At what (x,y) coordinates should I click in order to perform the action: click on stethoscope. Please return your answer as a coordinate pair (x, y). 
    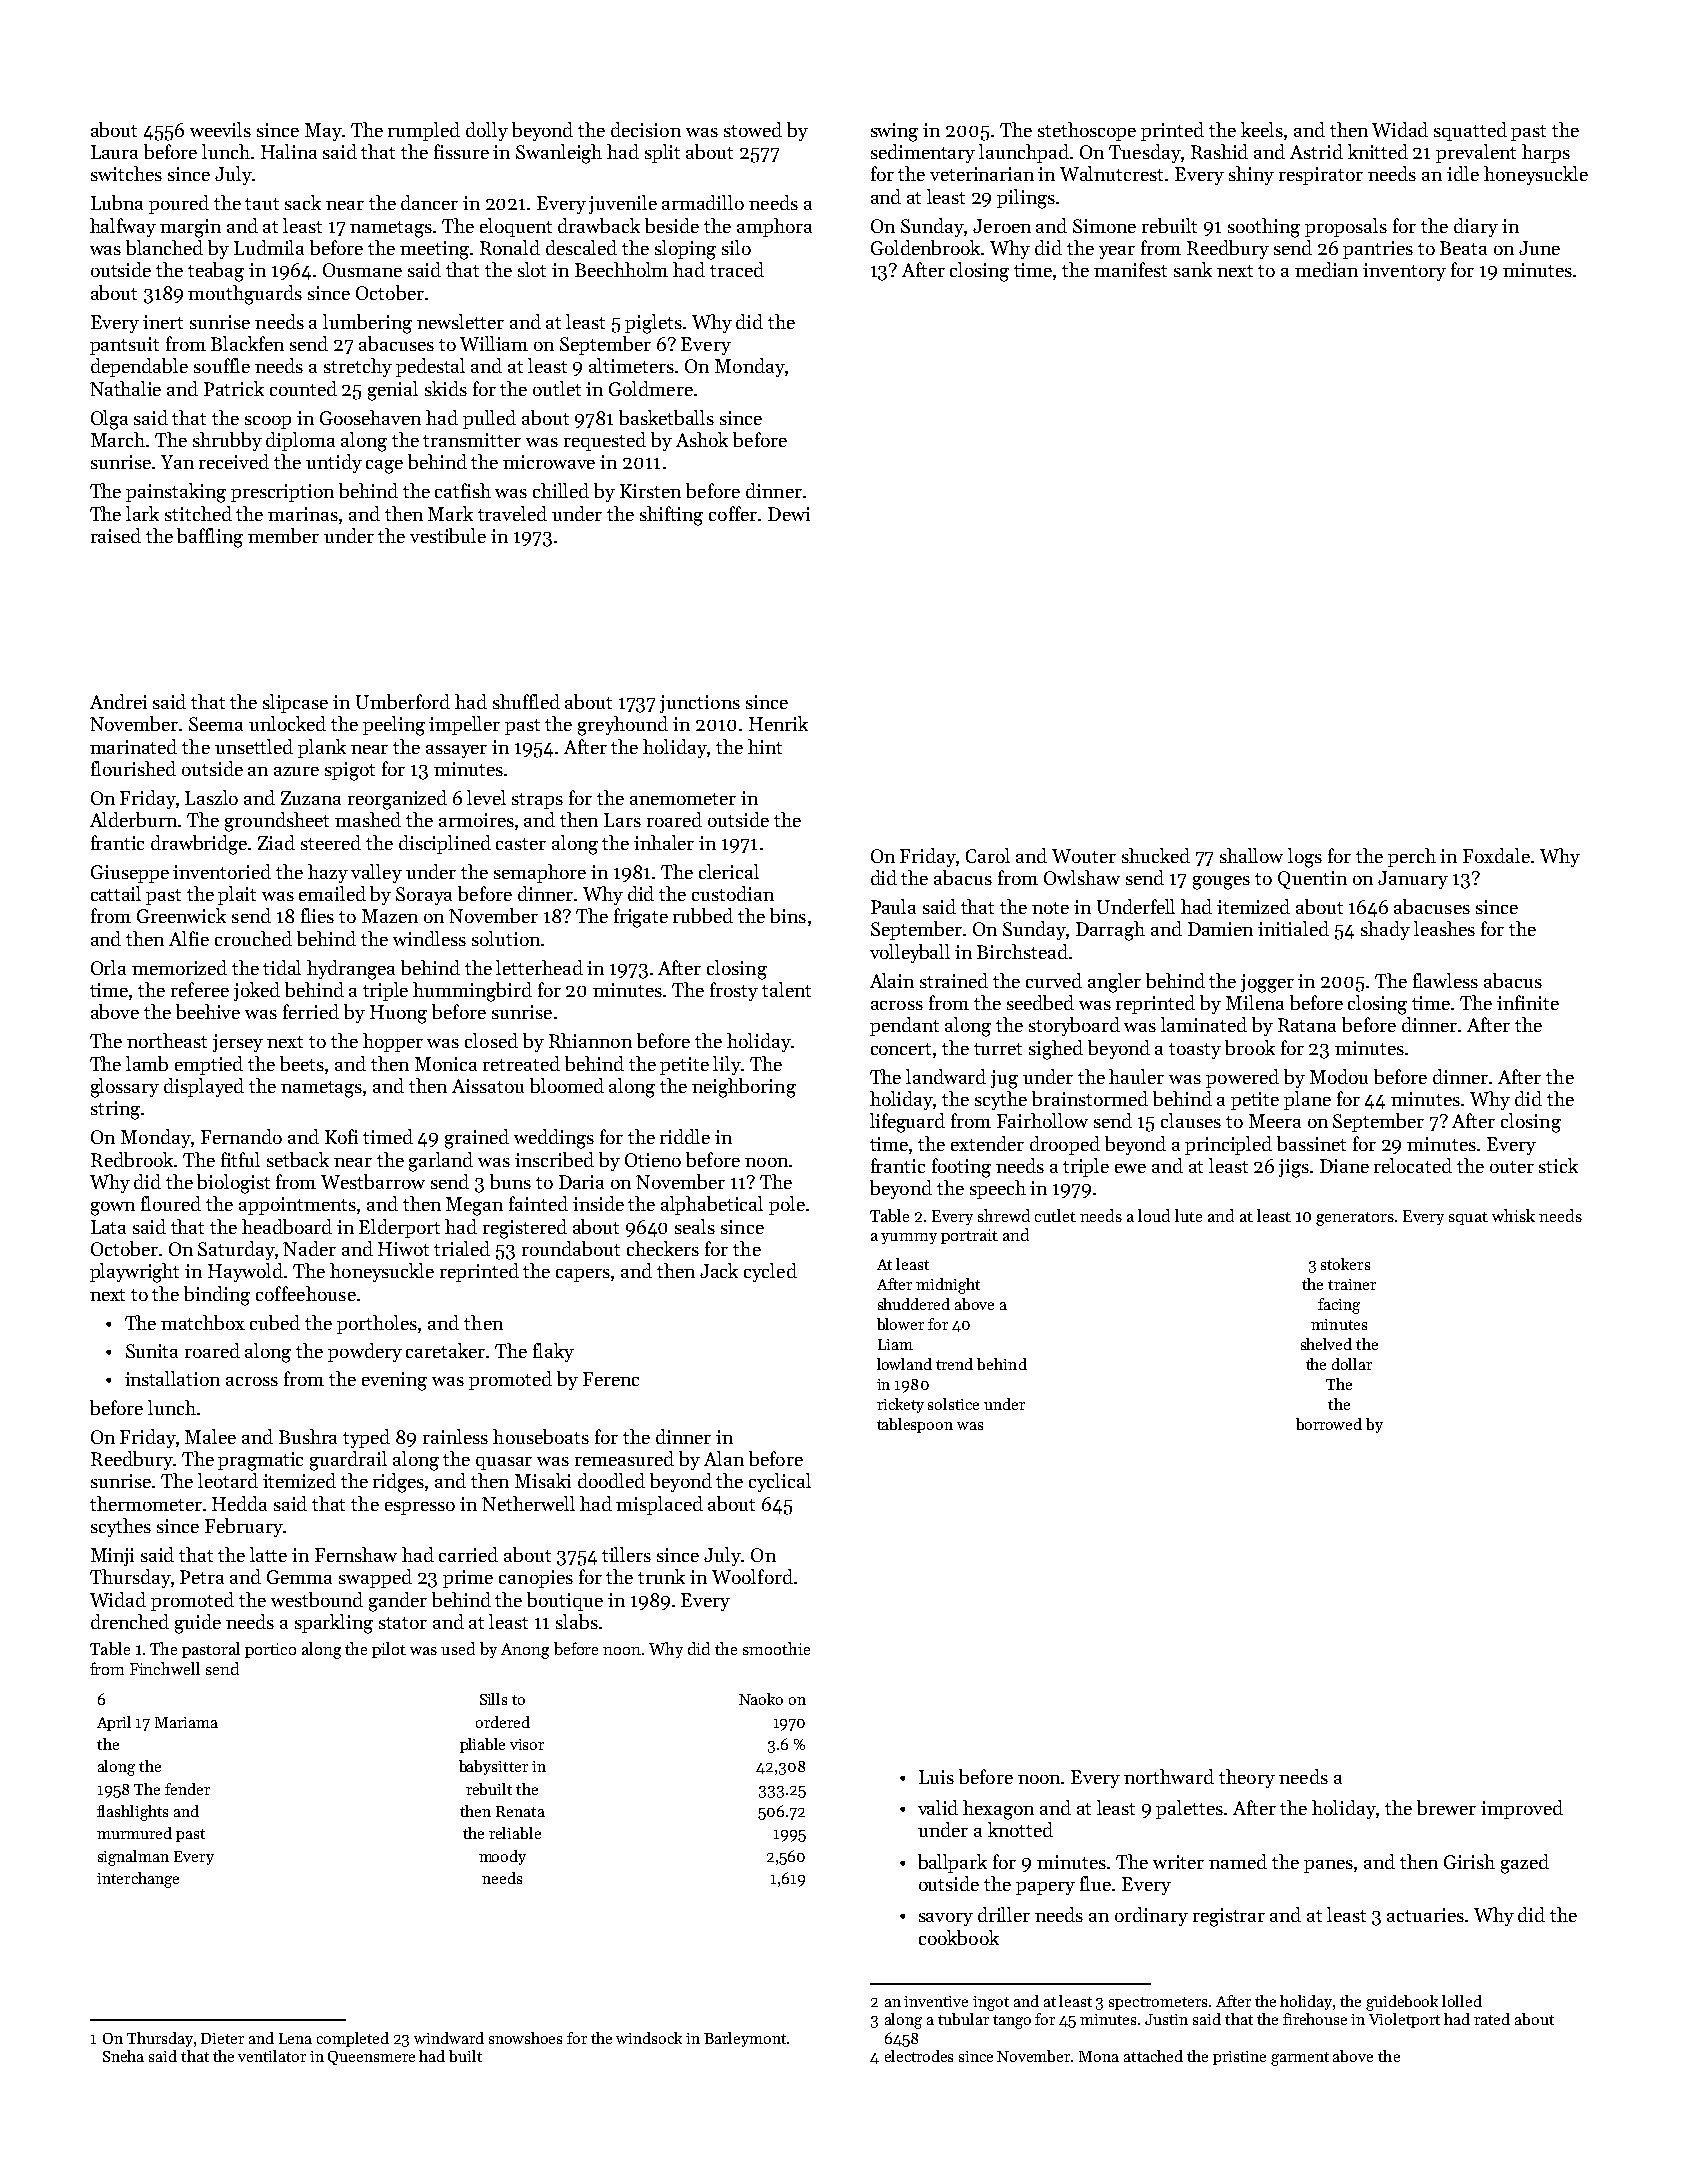
    Looking at the image, I should click on (1087, 131).
